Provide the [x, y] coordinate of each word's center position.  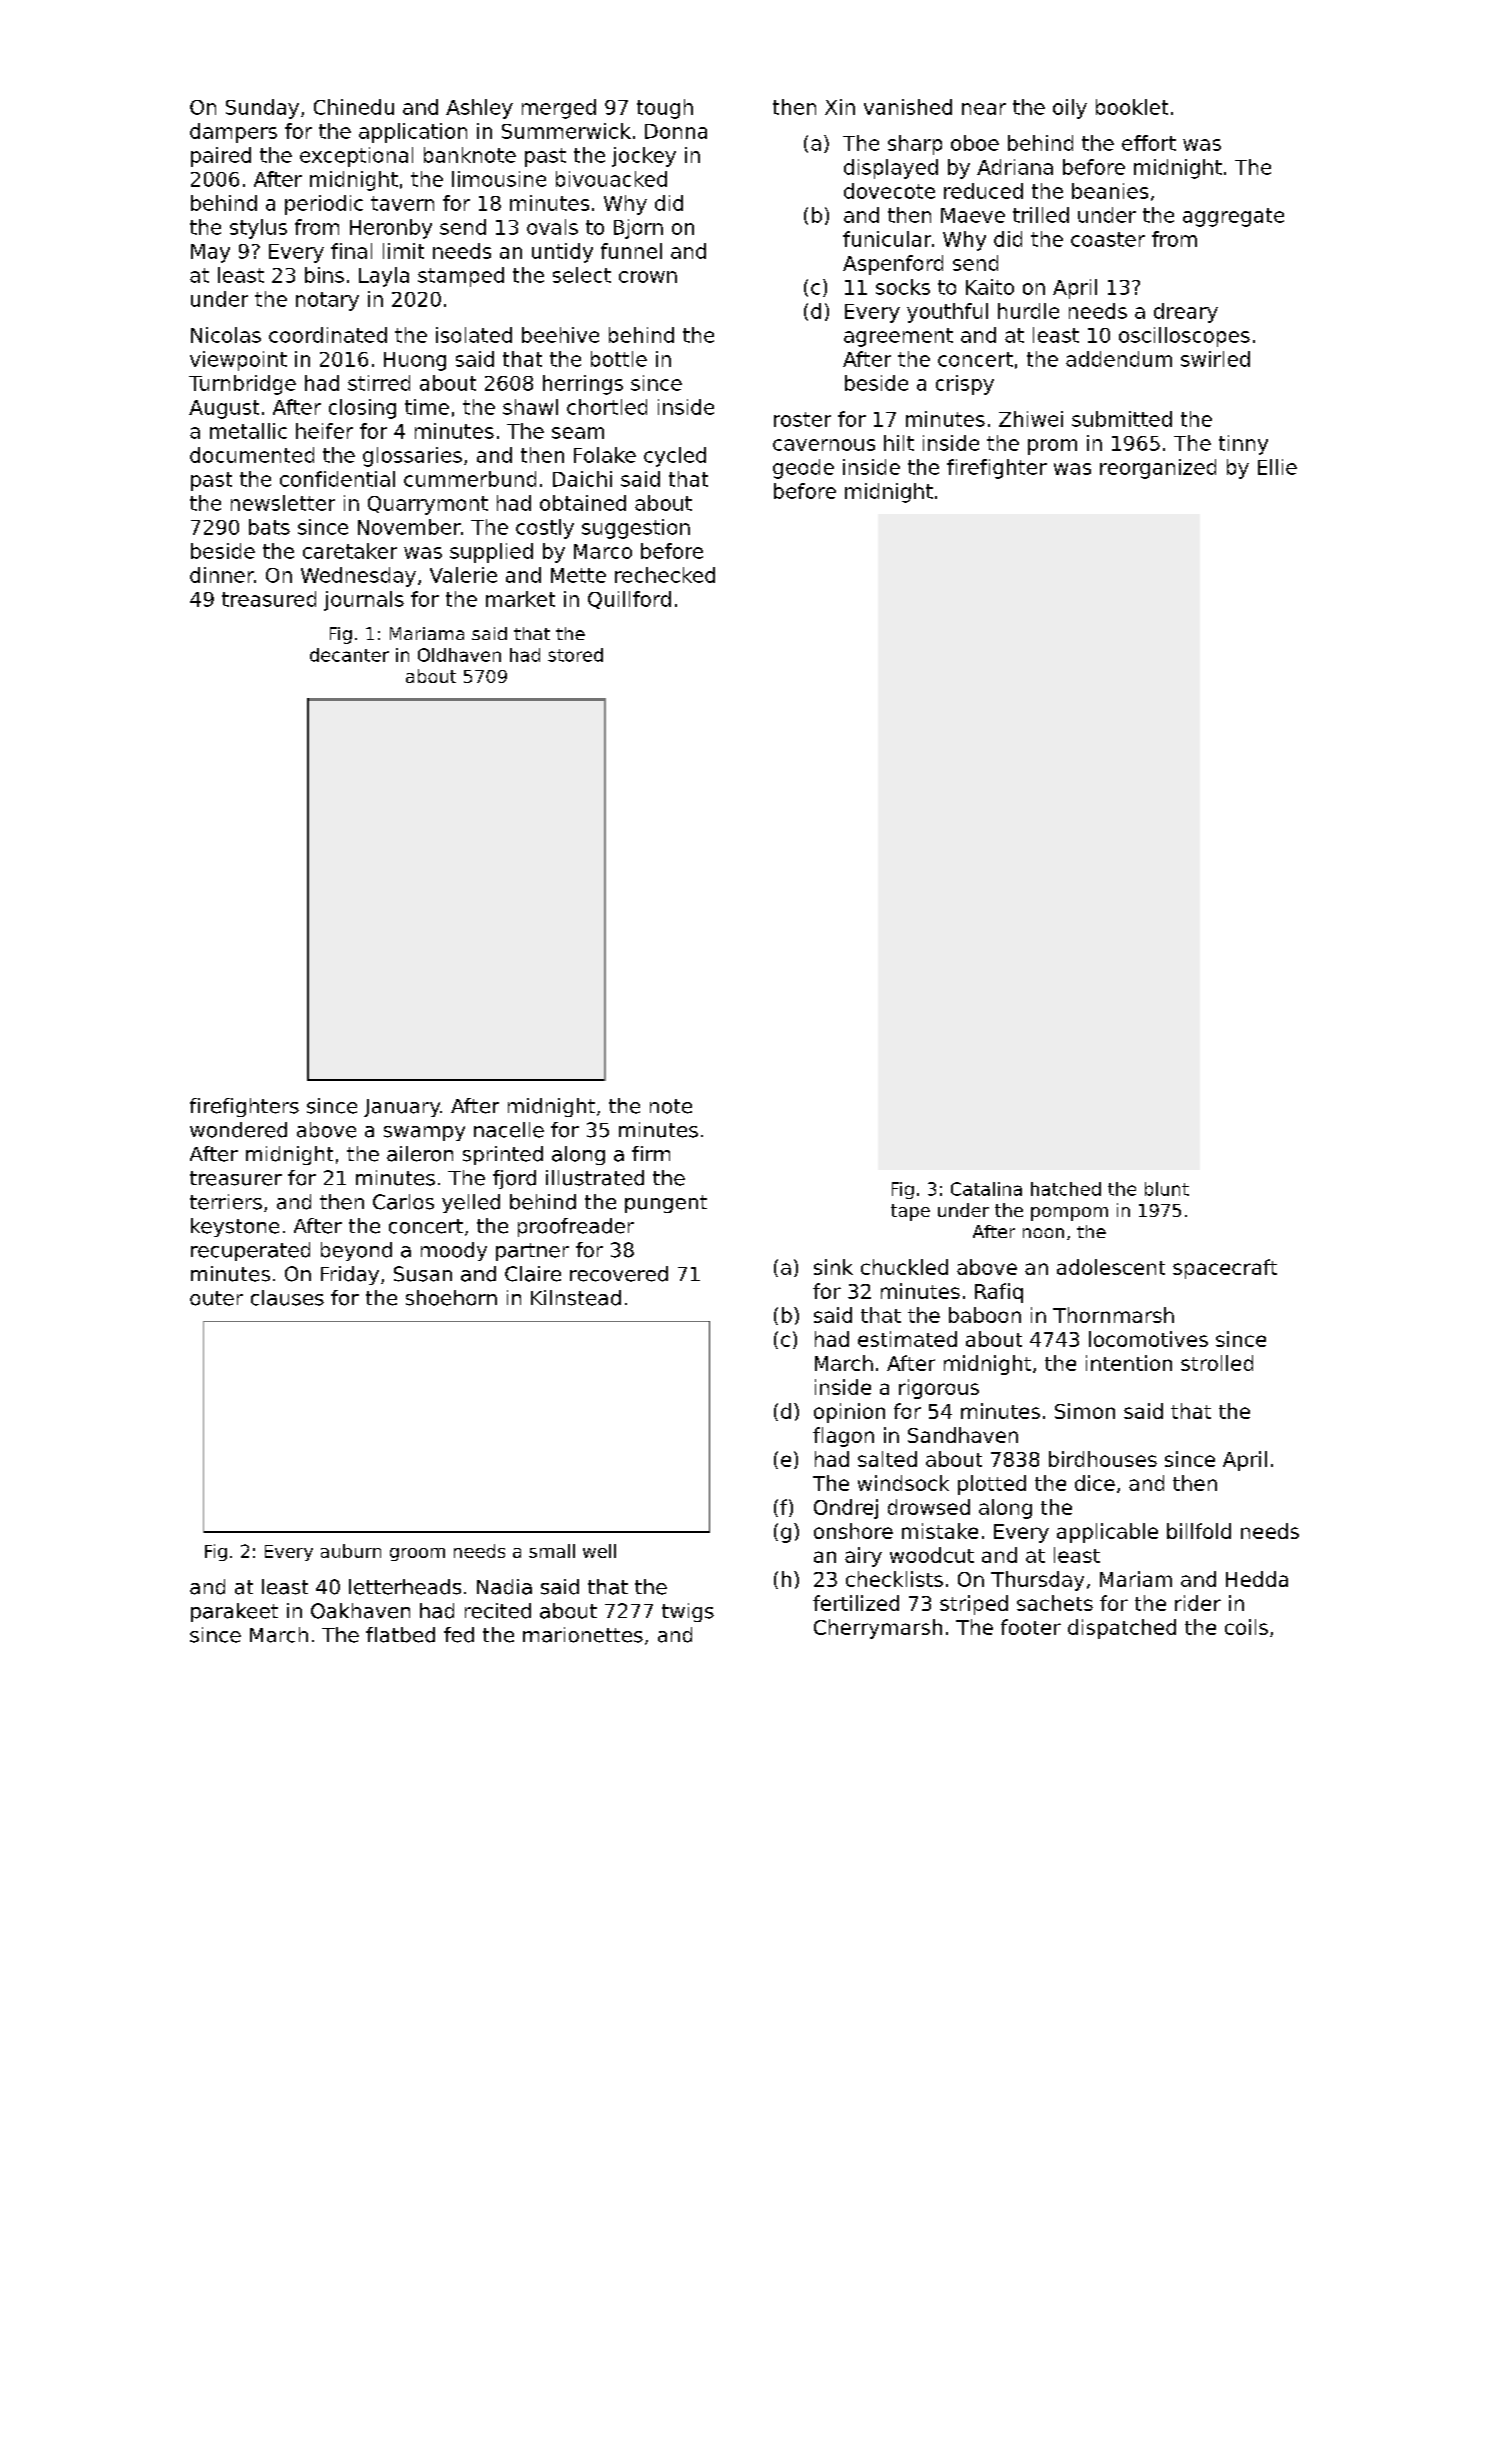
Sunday [262, 109]
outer [216, 1298]
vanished [908, 107]
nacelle [509, 1130]
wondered [238, 1130]
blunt [1167, 1189]
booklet [1132, 107]
